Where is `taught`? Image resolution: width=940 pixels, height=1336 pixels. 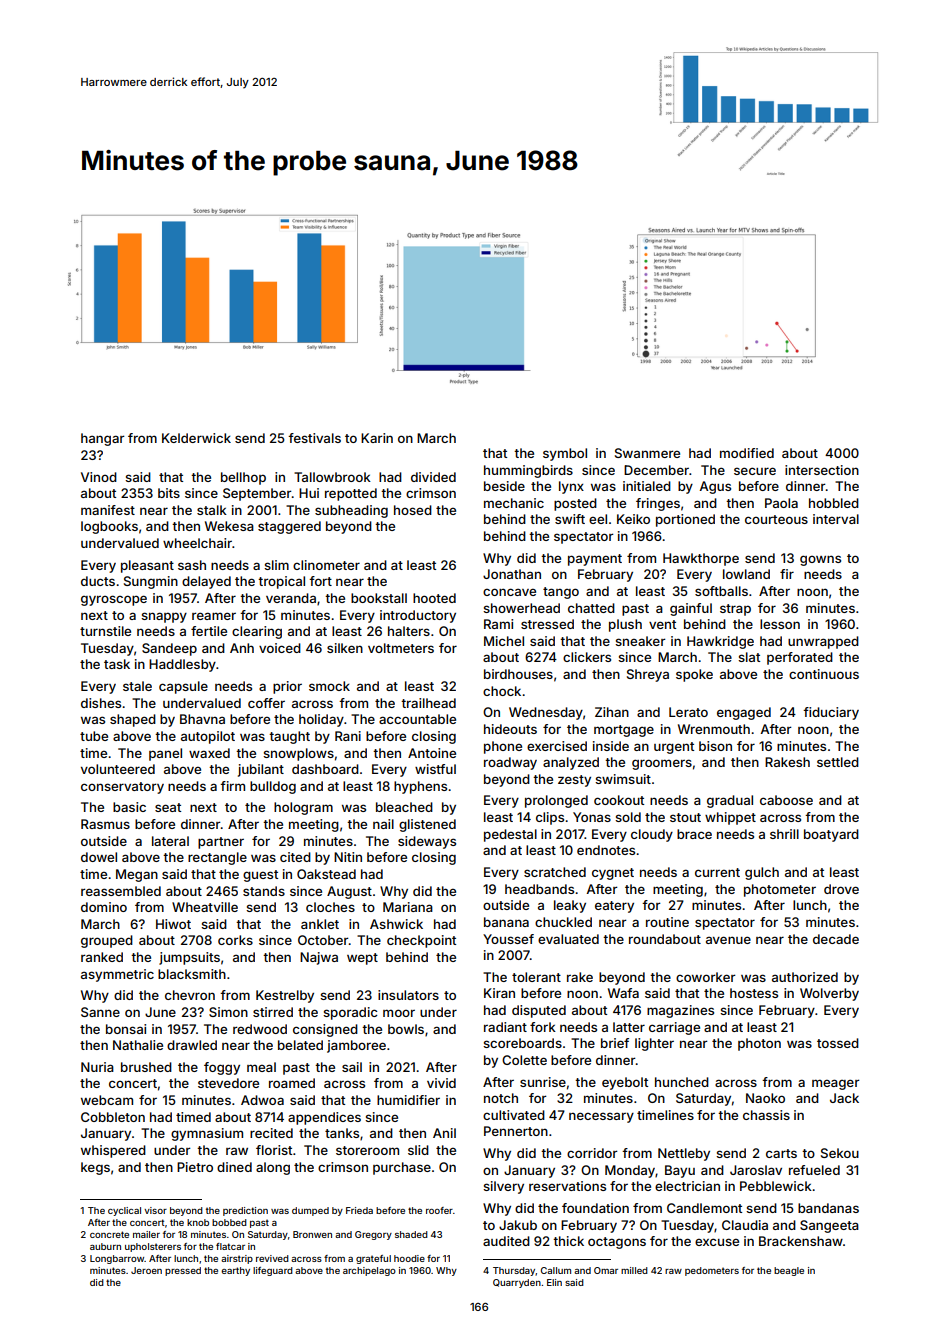 taught is located at coordinates (289, 737).
